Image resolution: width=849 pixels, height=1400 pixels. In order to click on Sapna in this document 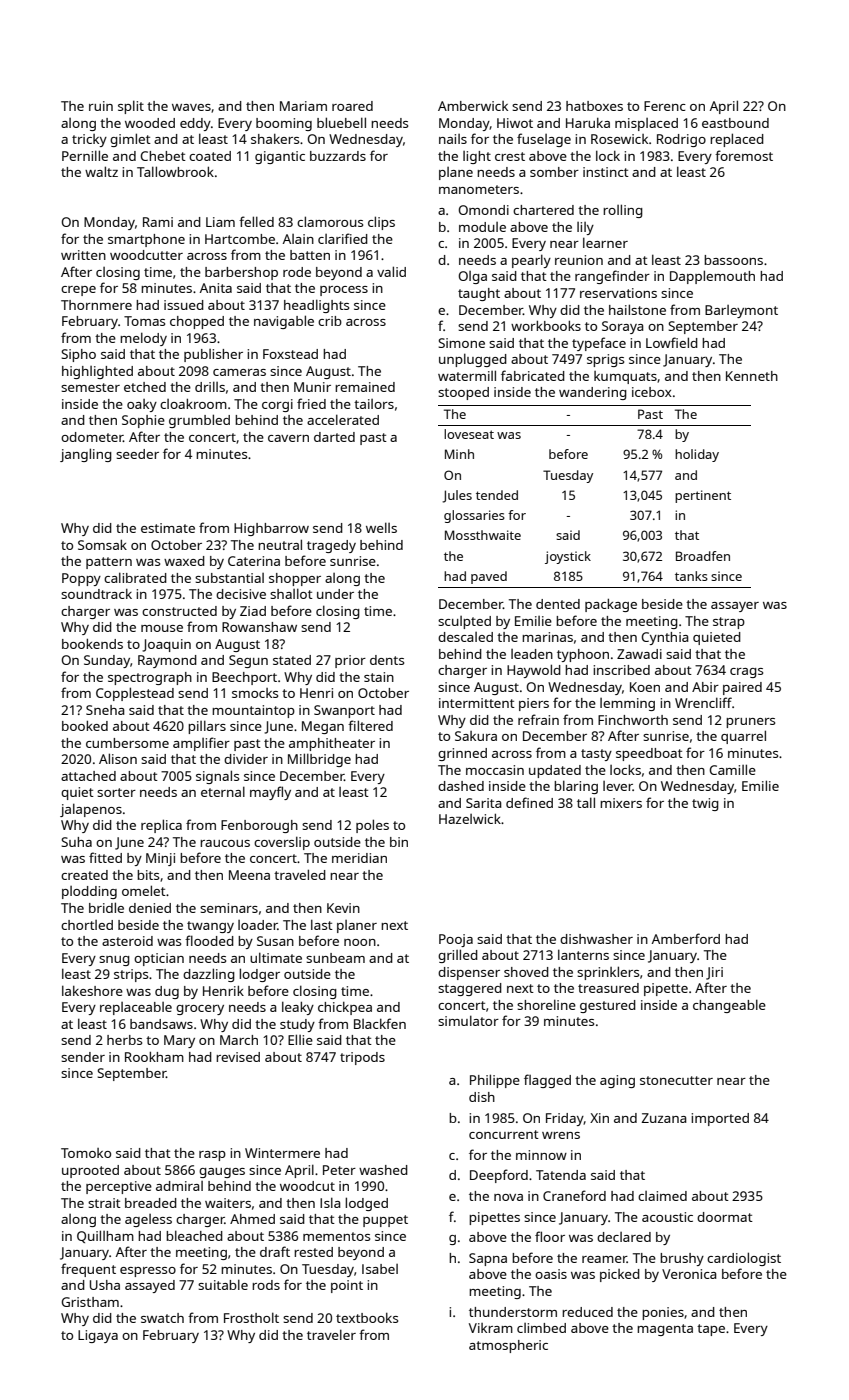, I will do `click(488, 1259)`.
